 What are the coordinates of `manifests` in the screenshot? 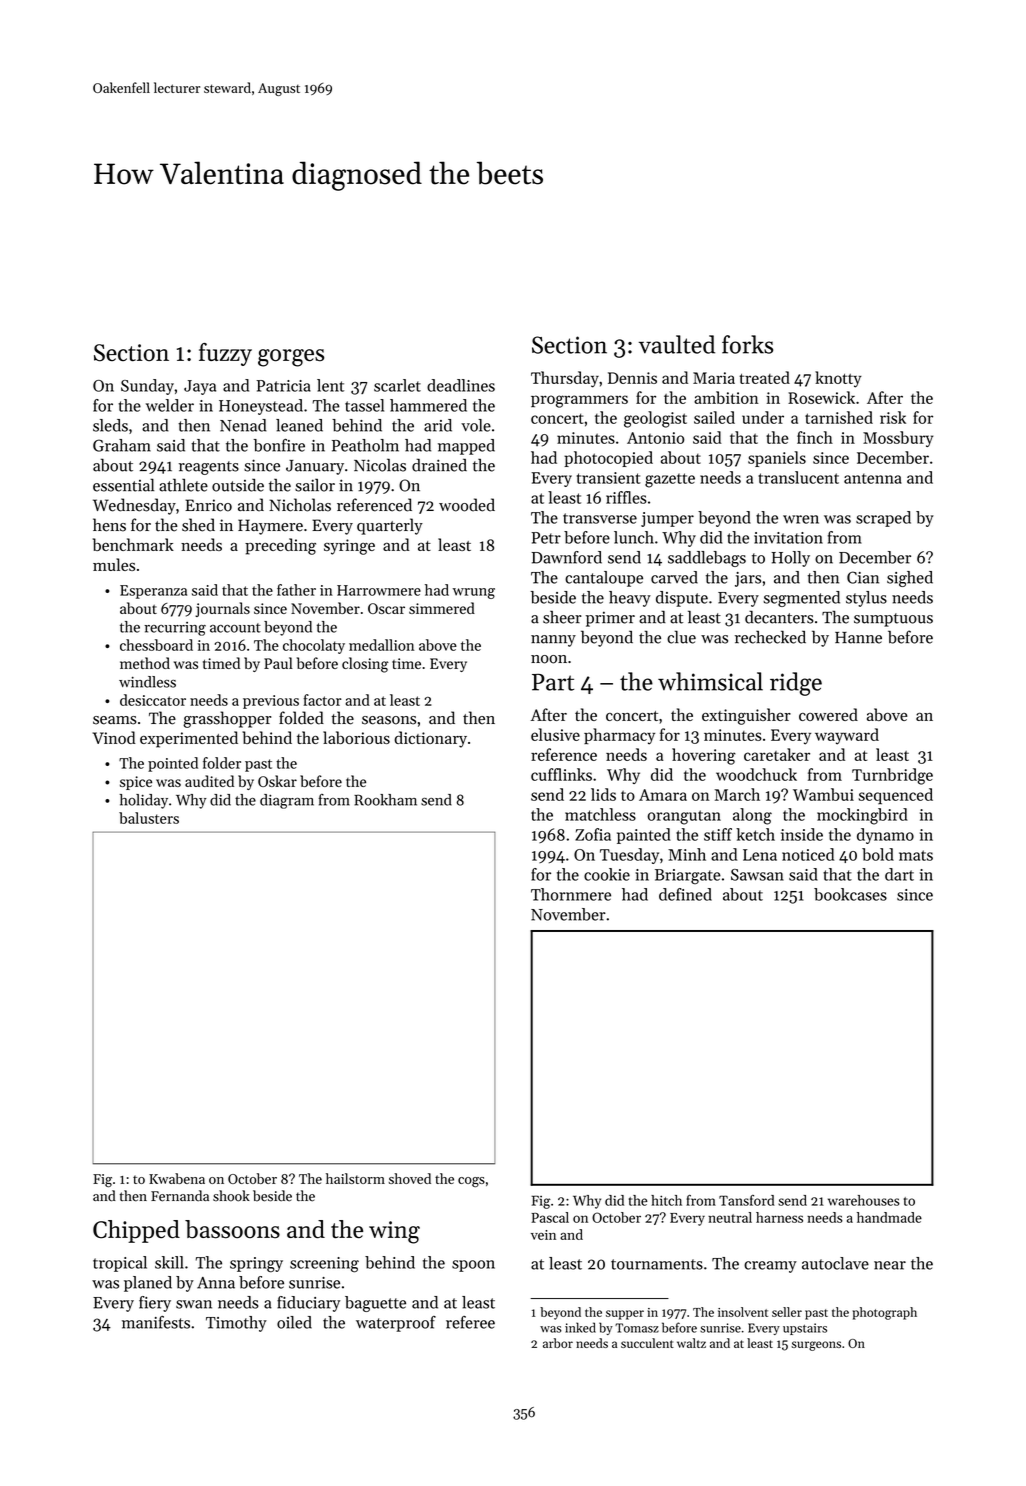 It's located at (156, 1322).
